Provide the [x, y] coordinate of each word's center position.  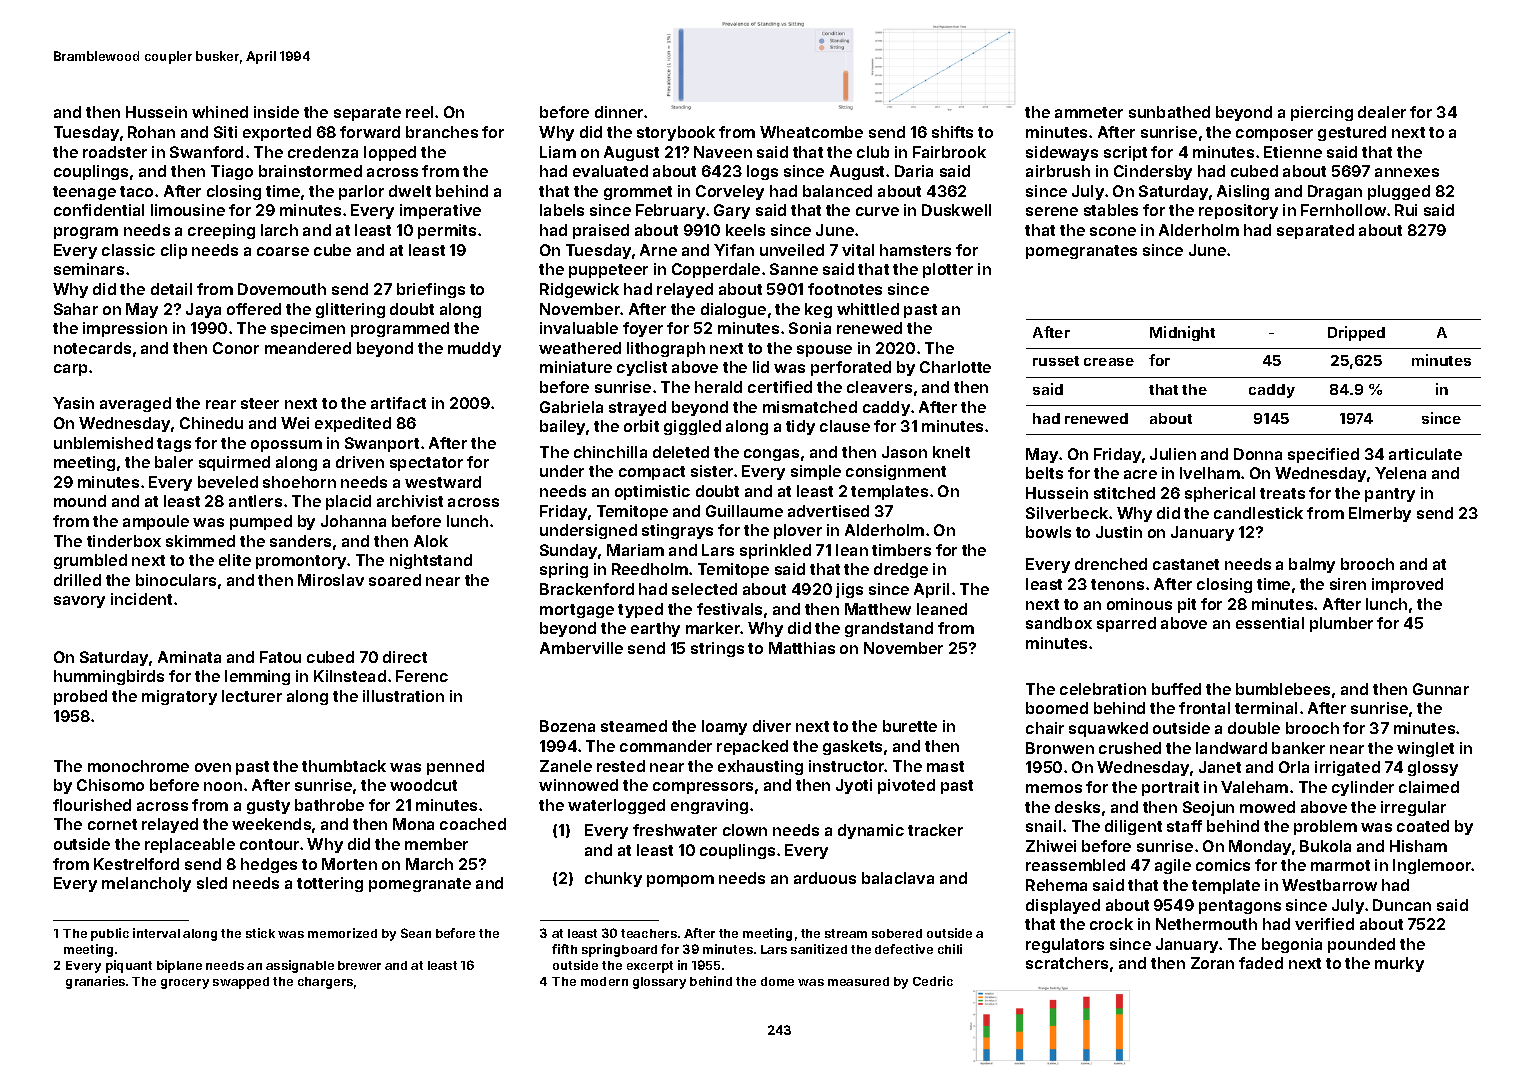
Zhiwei [1051, 846]
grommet [638, 193]
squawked [1108, 729]
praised [601, 231]
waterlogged [616, 806]
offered [254, 309]
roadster [115, 152]
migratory [179, 697]
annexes [1407, 172]
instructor [847, 766]
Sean [416, 933]
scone [1113, 231]
